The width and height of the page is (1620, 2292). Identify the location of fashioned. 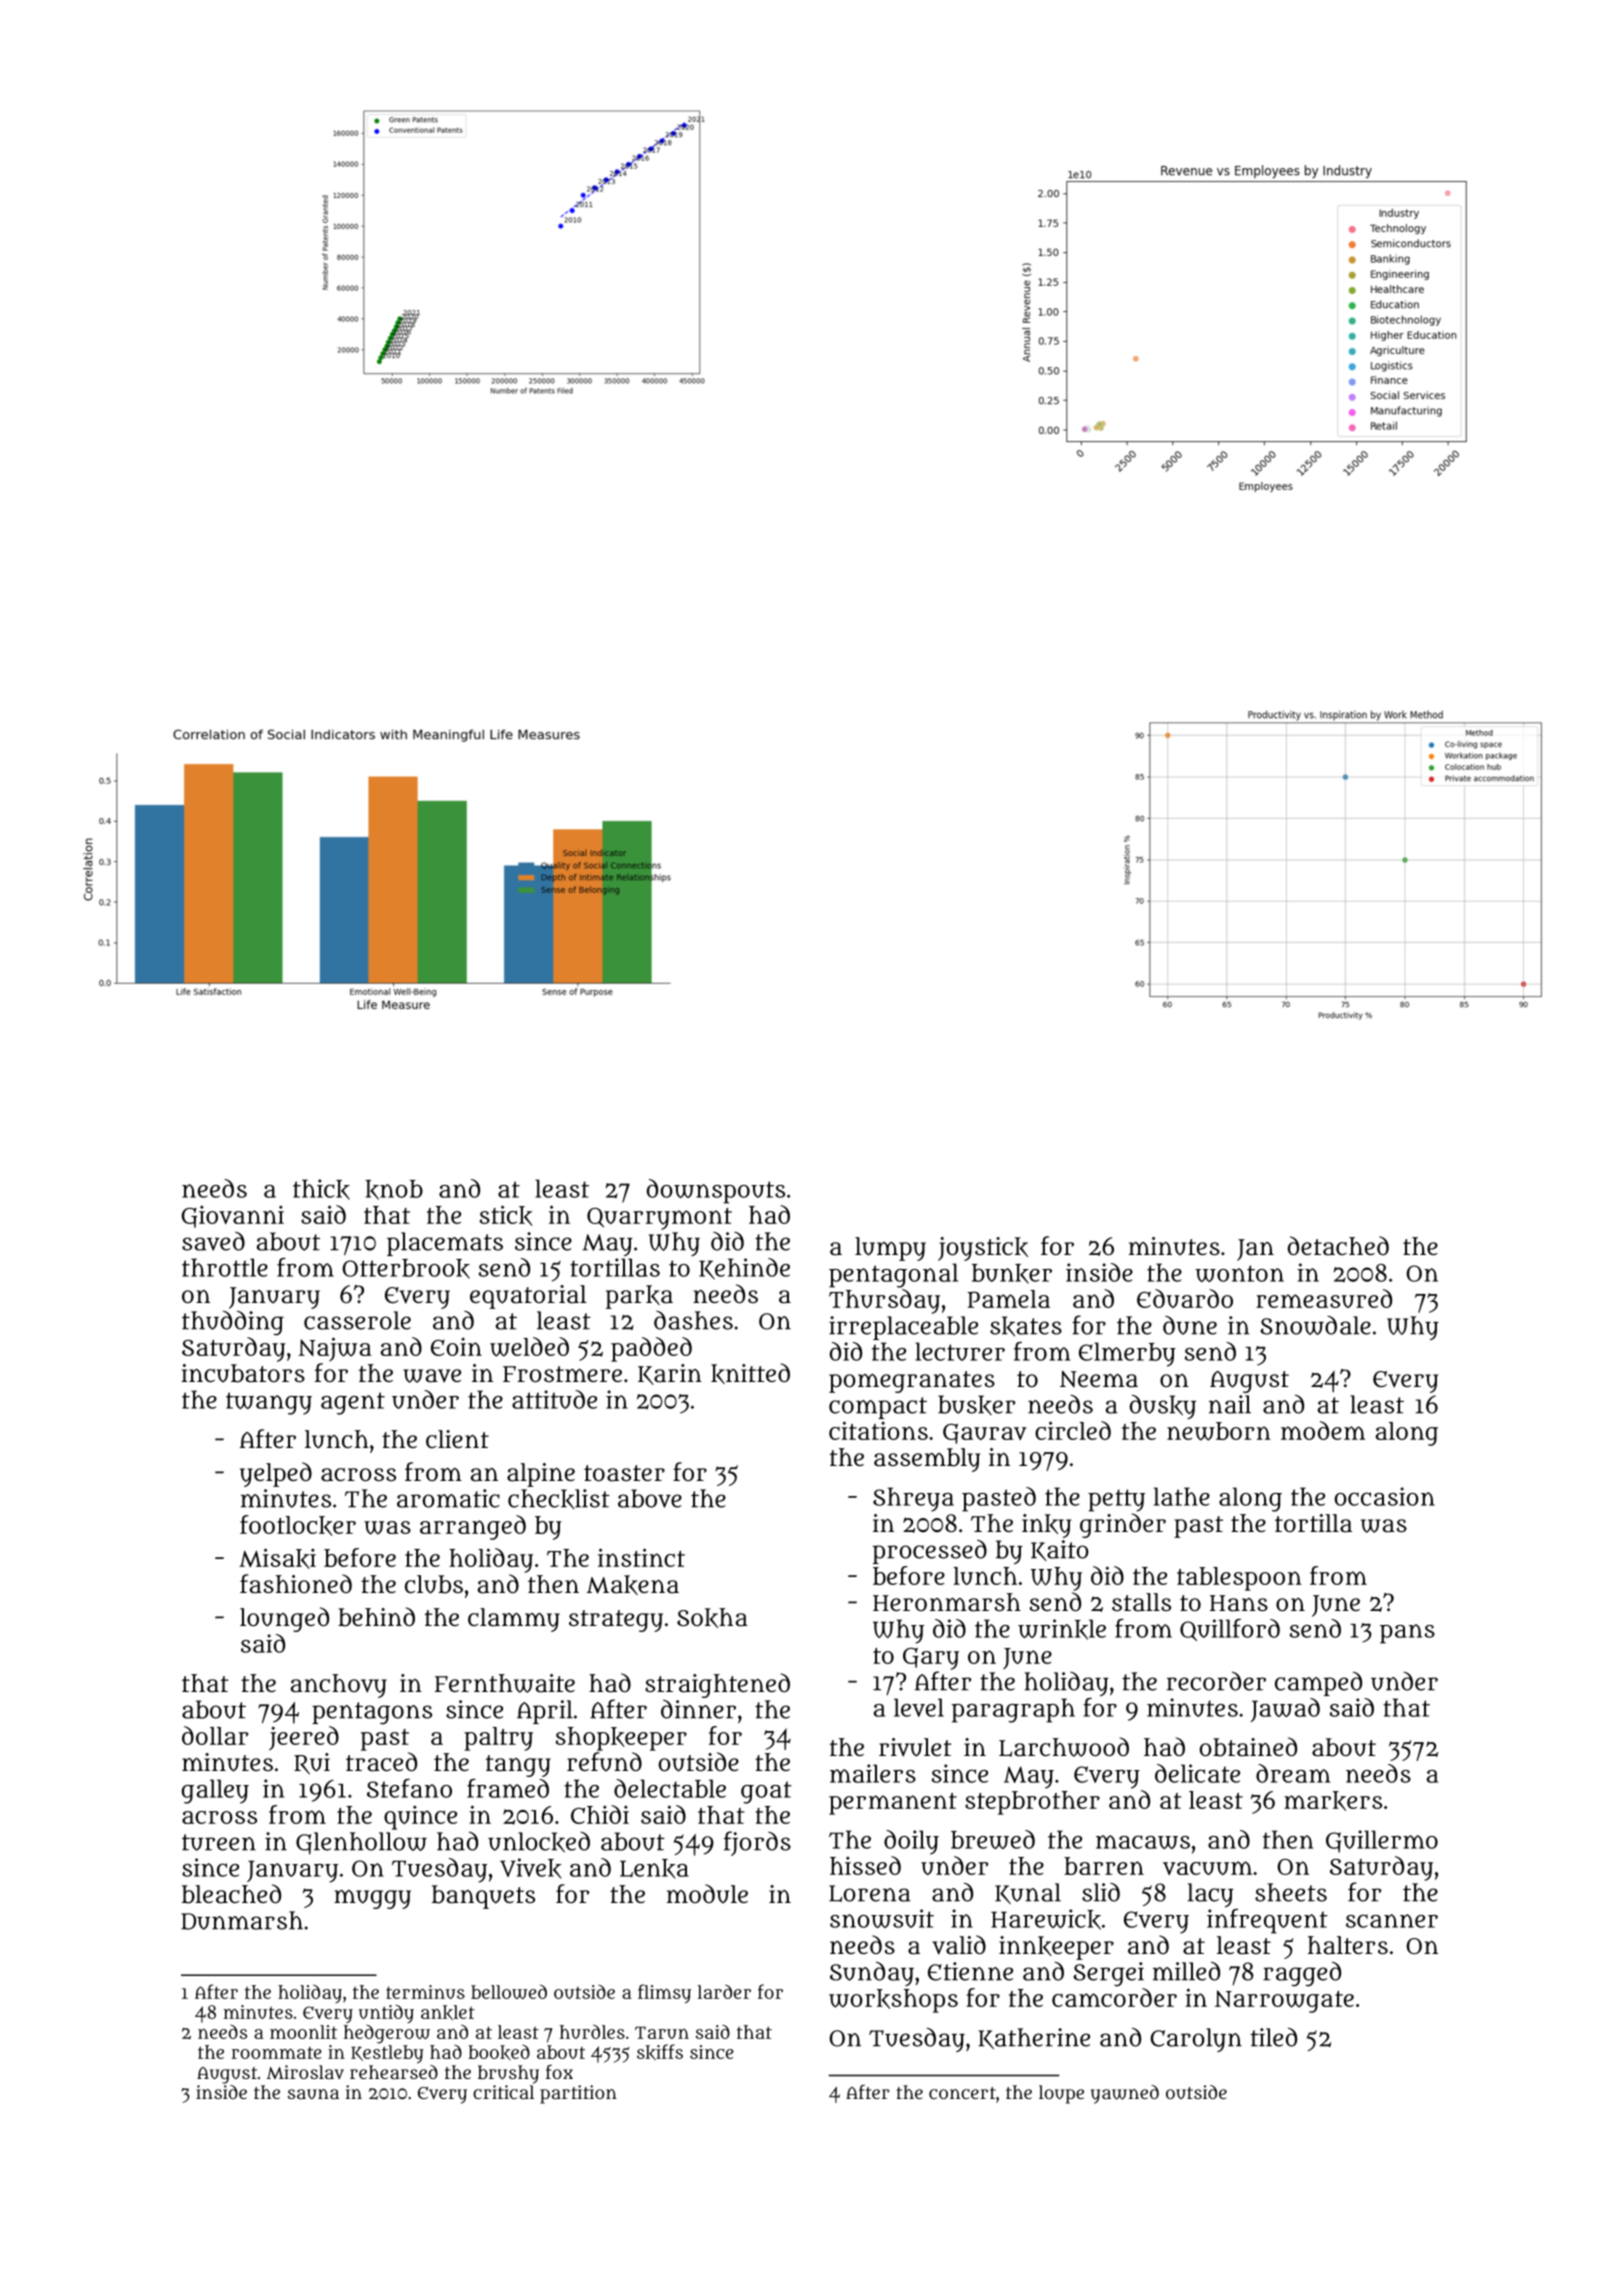
(296, 1584).
